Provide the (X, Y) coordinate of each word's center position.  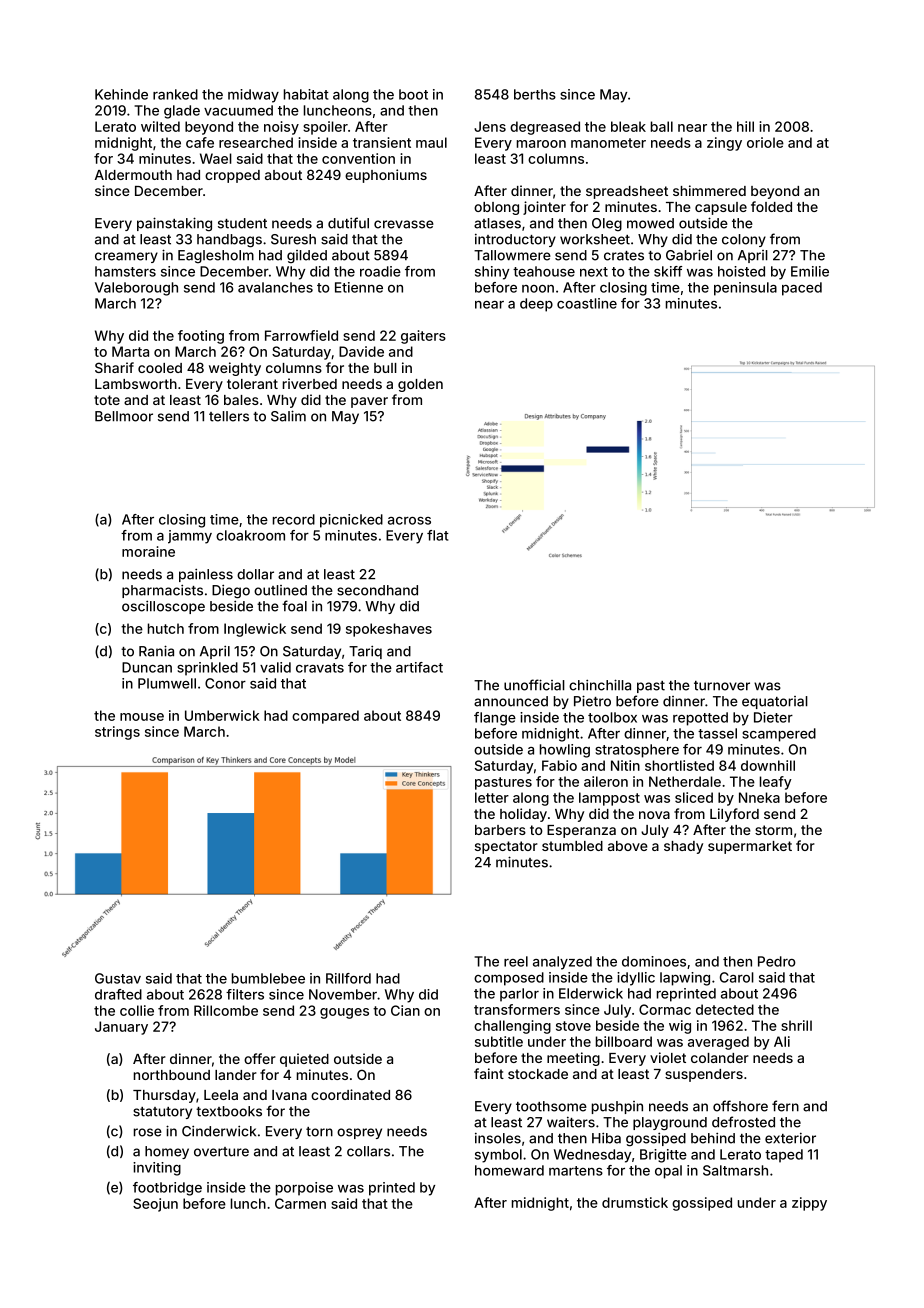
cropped (232, 176)
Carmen (300, 1203)
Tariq (365, 652)
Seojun (155, 1205)
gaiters (423, 337)
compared (325, 717)
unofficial (534, 685)
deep (536, 305)
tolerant (252, 384)
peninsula (745, 289)
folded (771, 206)
